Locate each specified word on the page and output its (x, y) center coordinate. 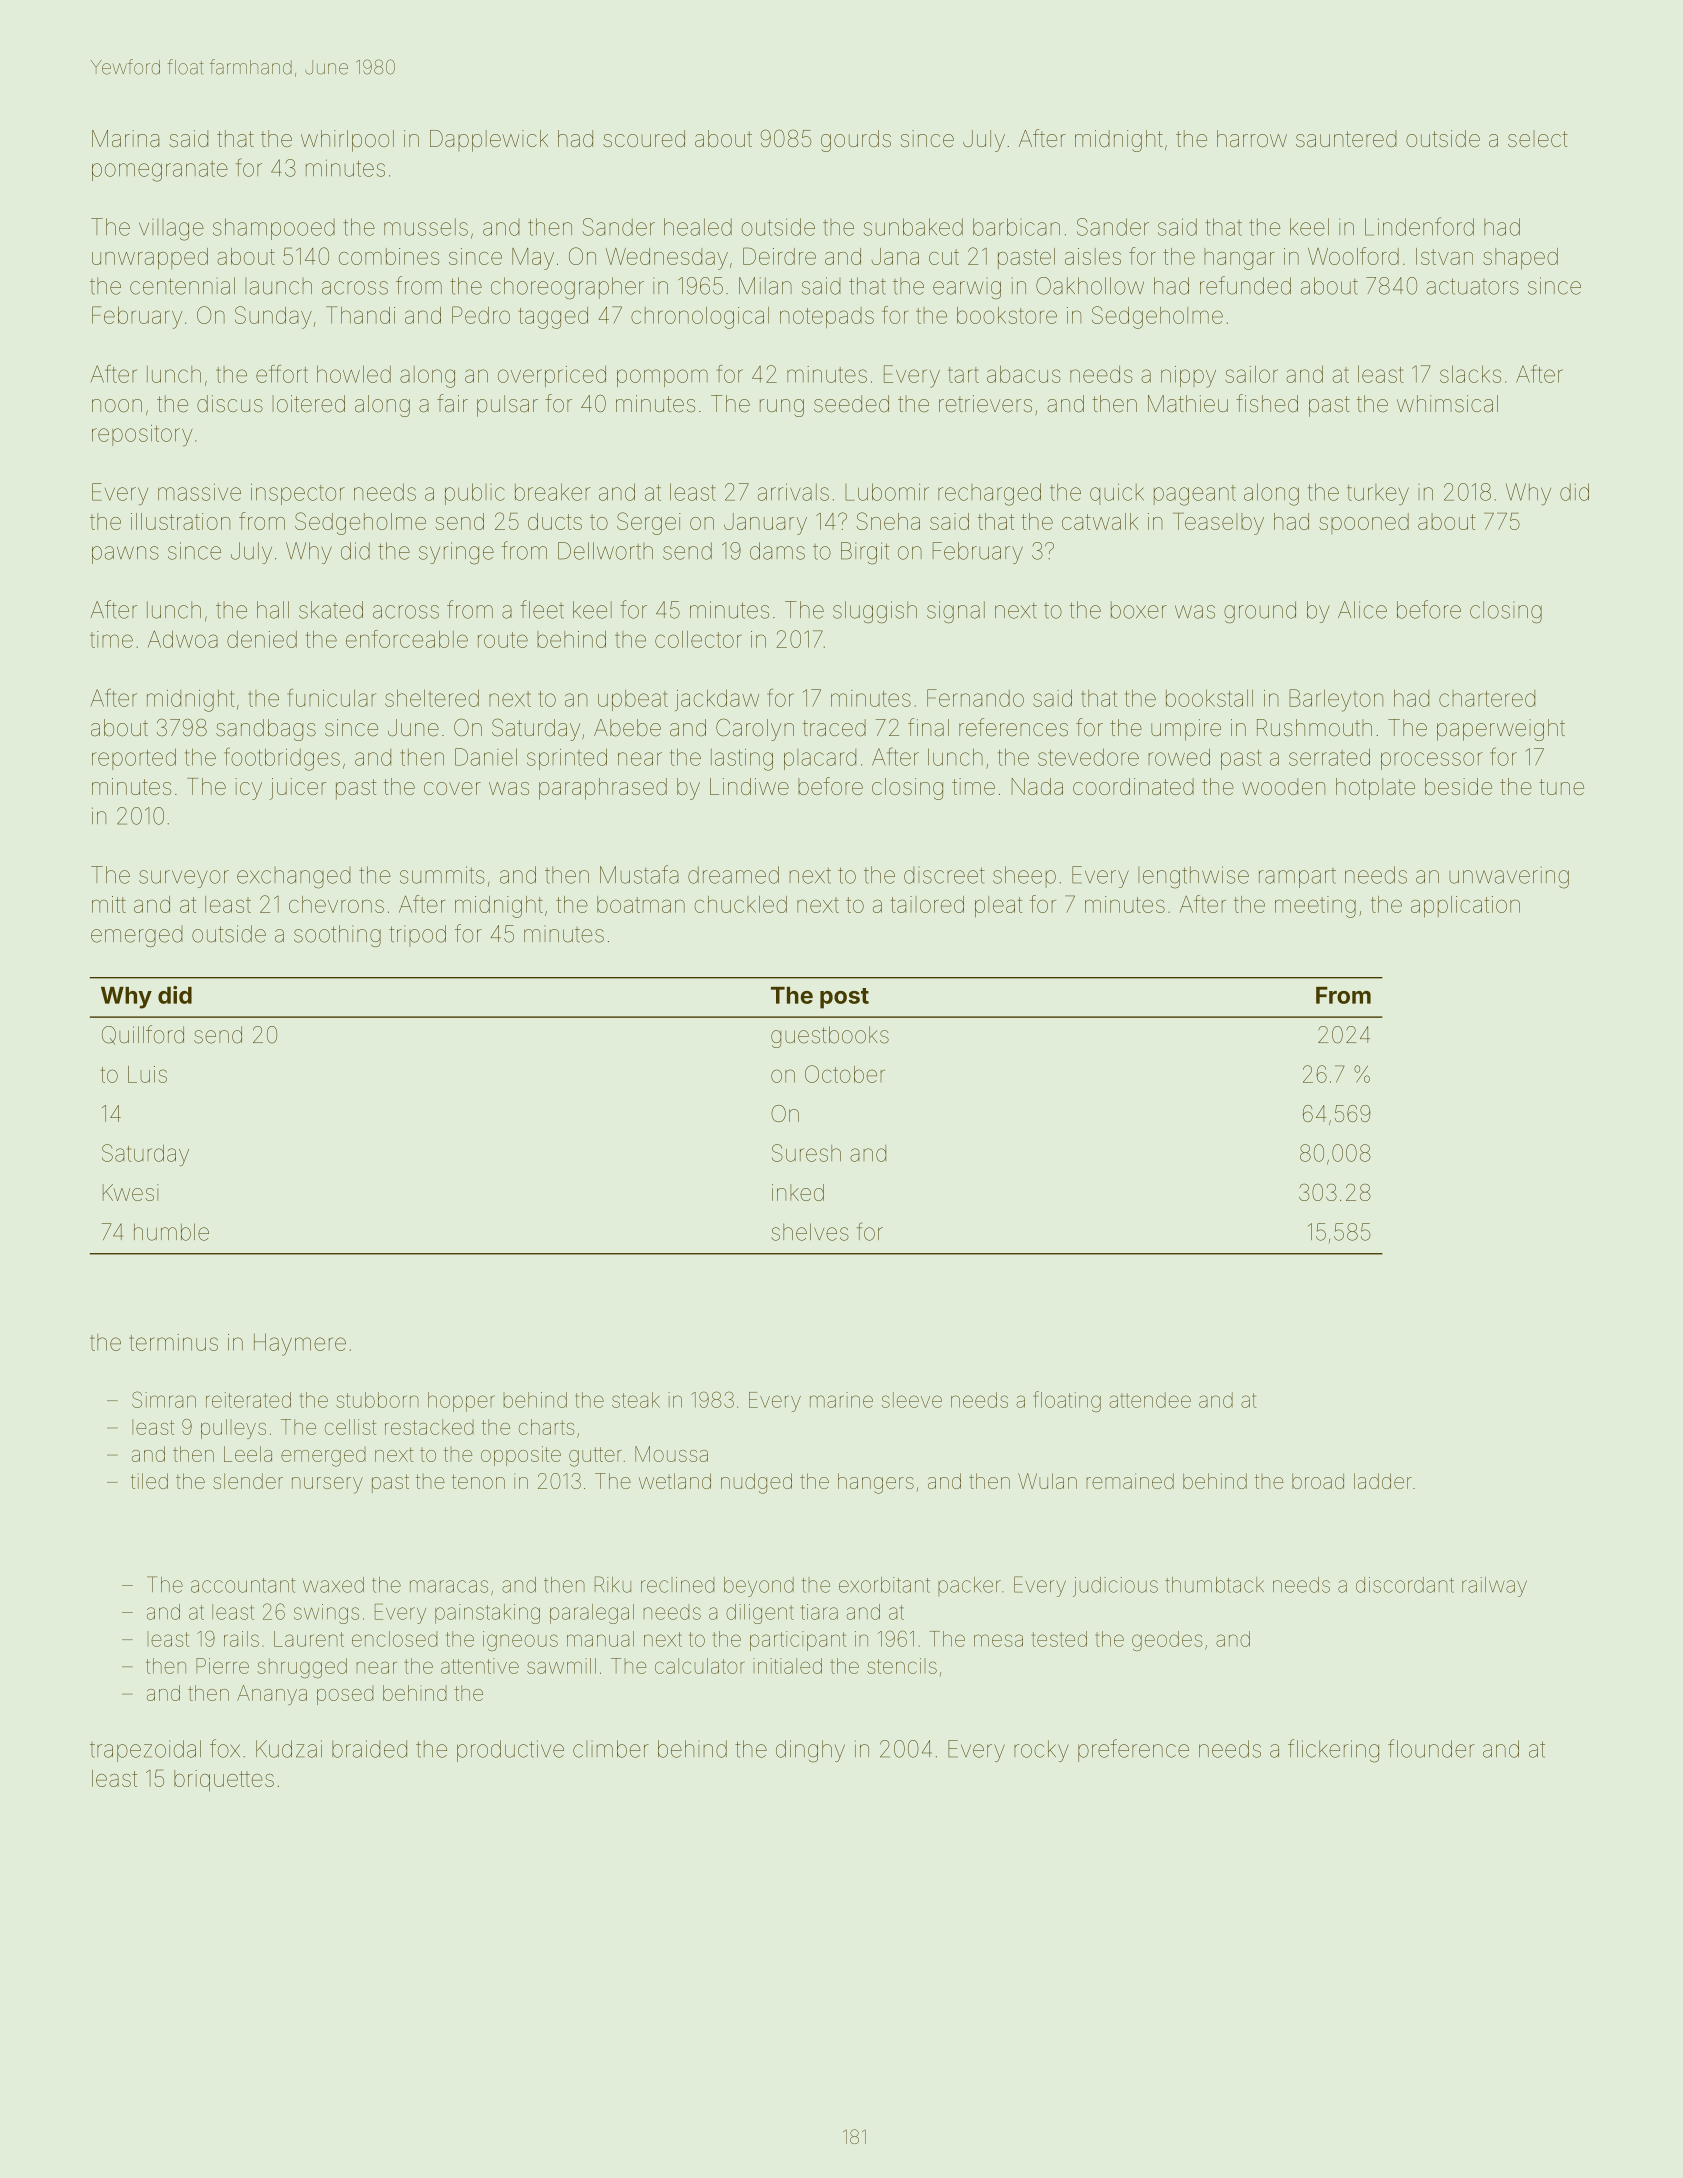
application (1465, 906)
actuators (1472, 286)
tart (963, 375)
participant (798, 1641)
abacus (1024, 374)
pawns (125, 555)
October (845, 1074)
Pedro (481, 315)
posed (345, 1695)
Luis (147, 1074)
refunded (1245, 285)
